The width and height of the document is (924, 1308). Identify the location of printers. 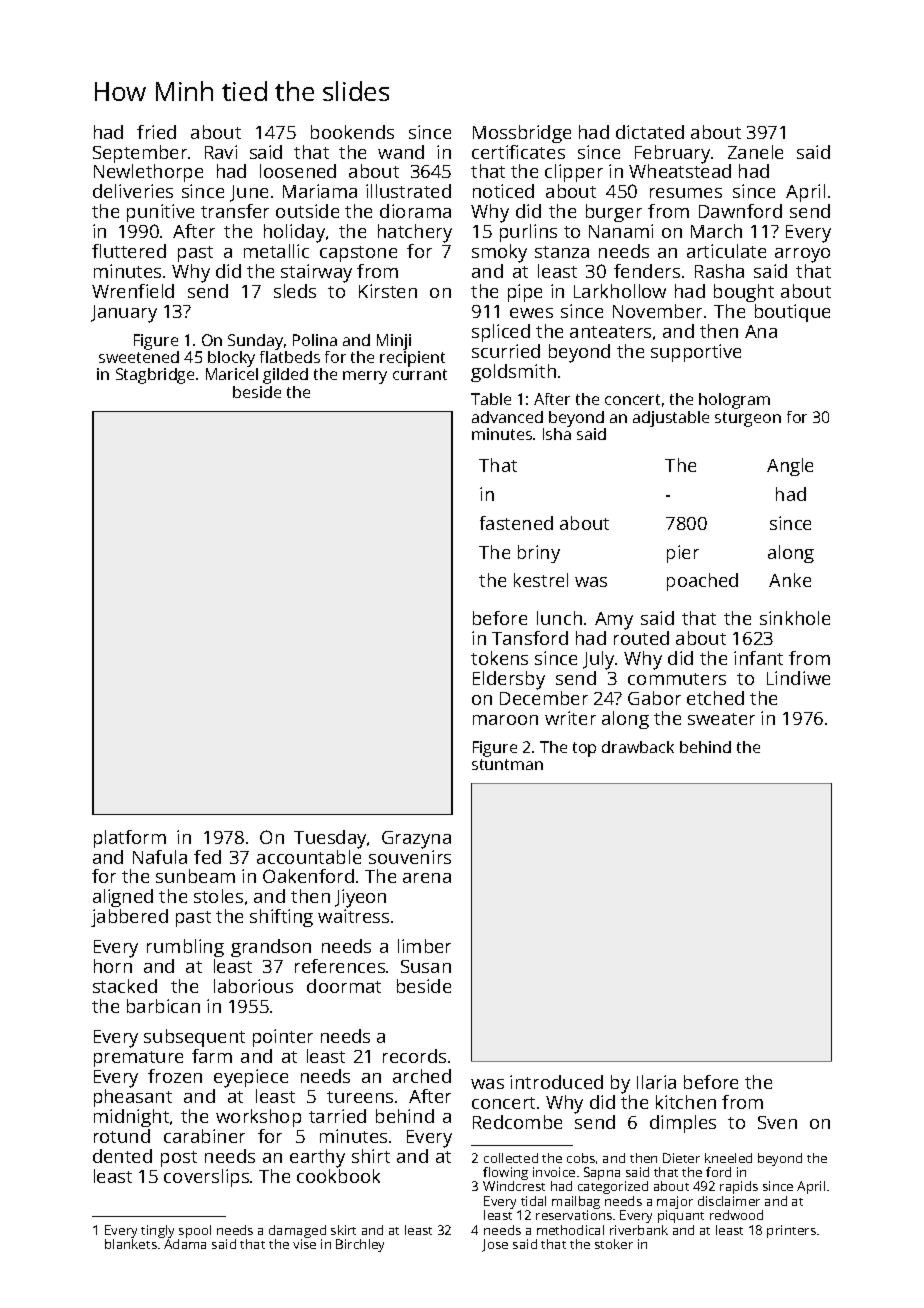
(791, 1231).
